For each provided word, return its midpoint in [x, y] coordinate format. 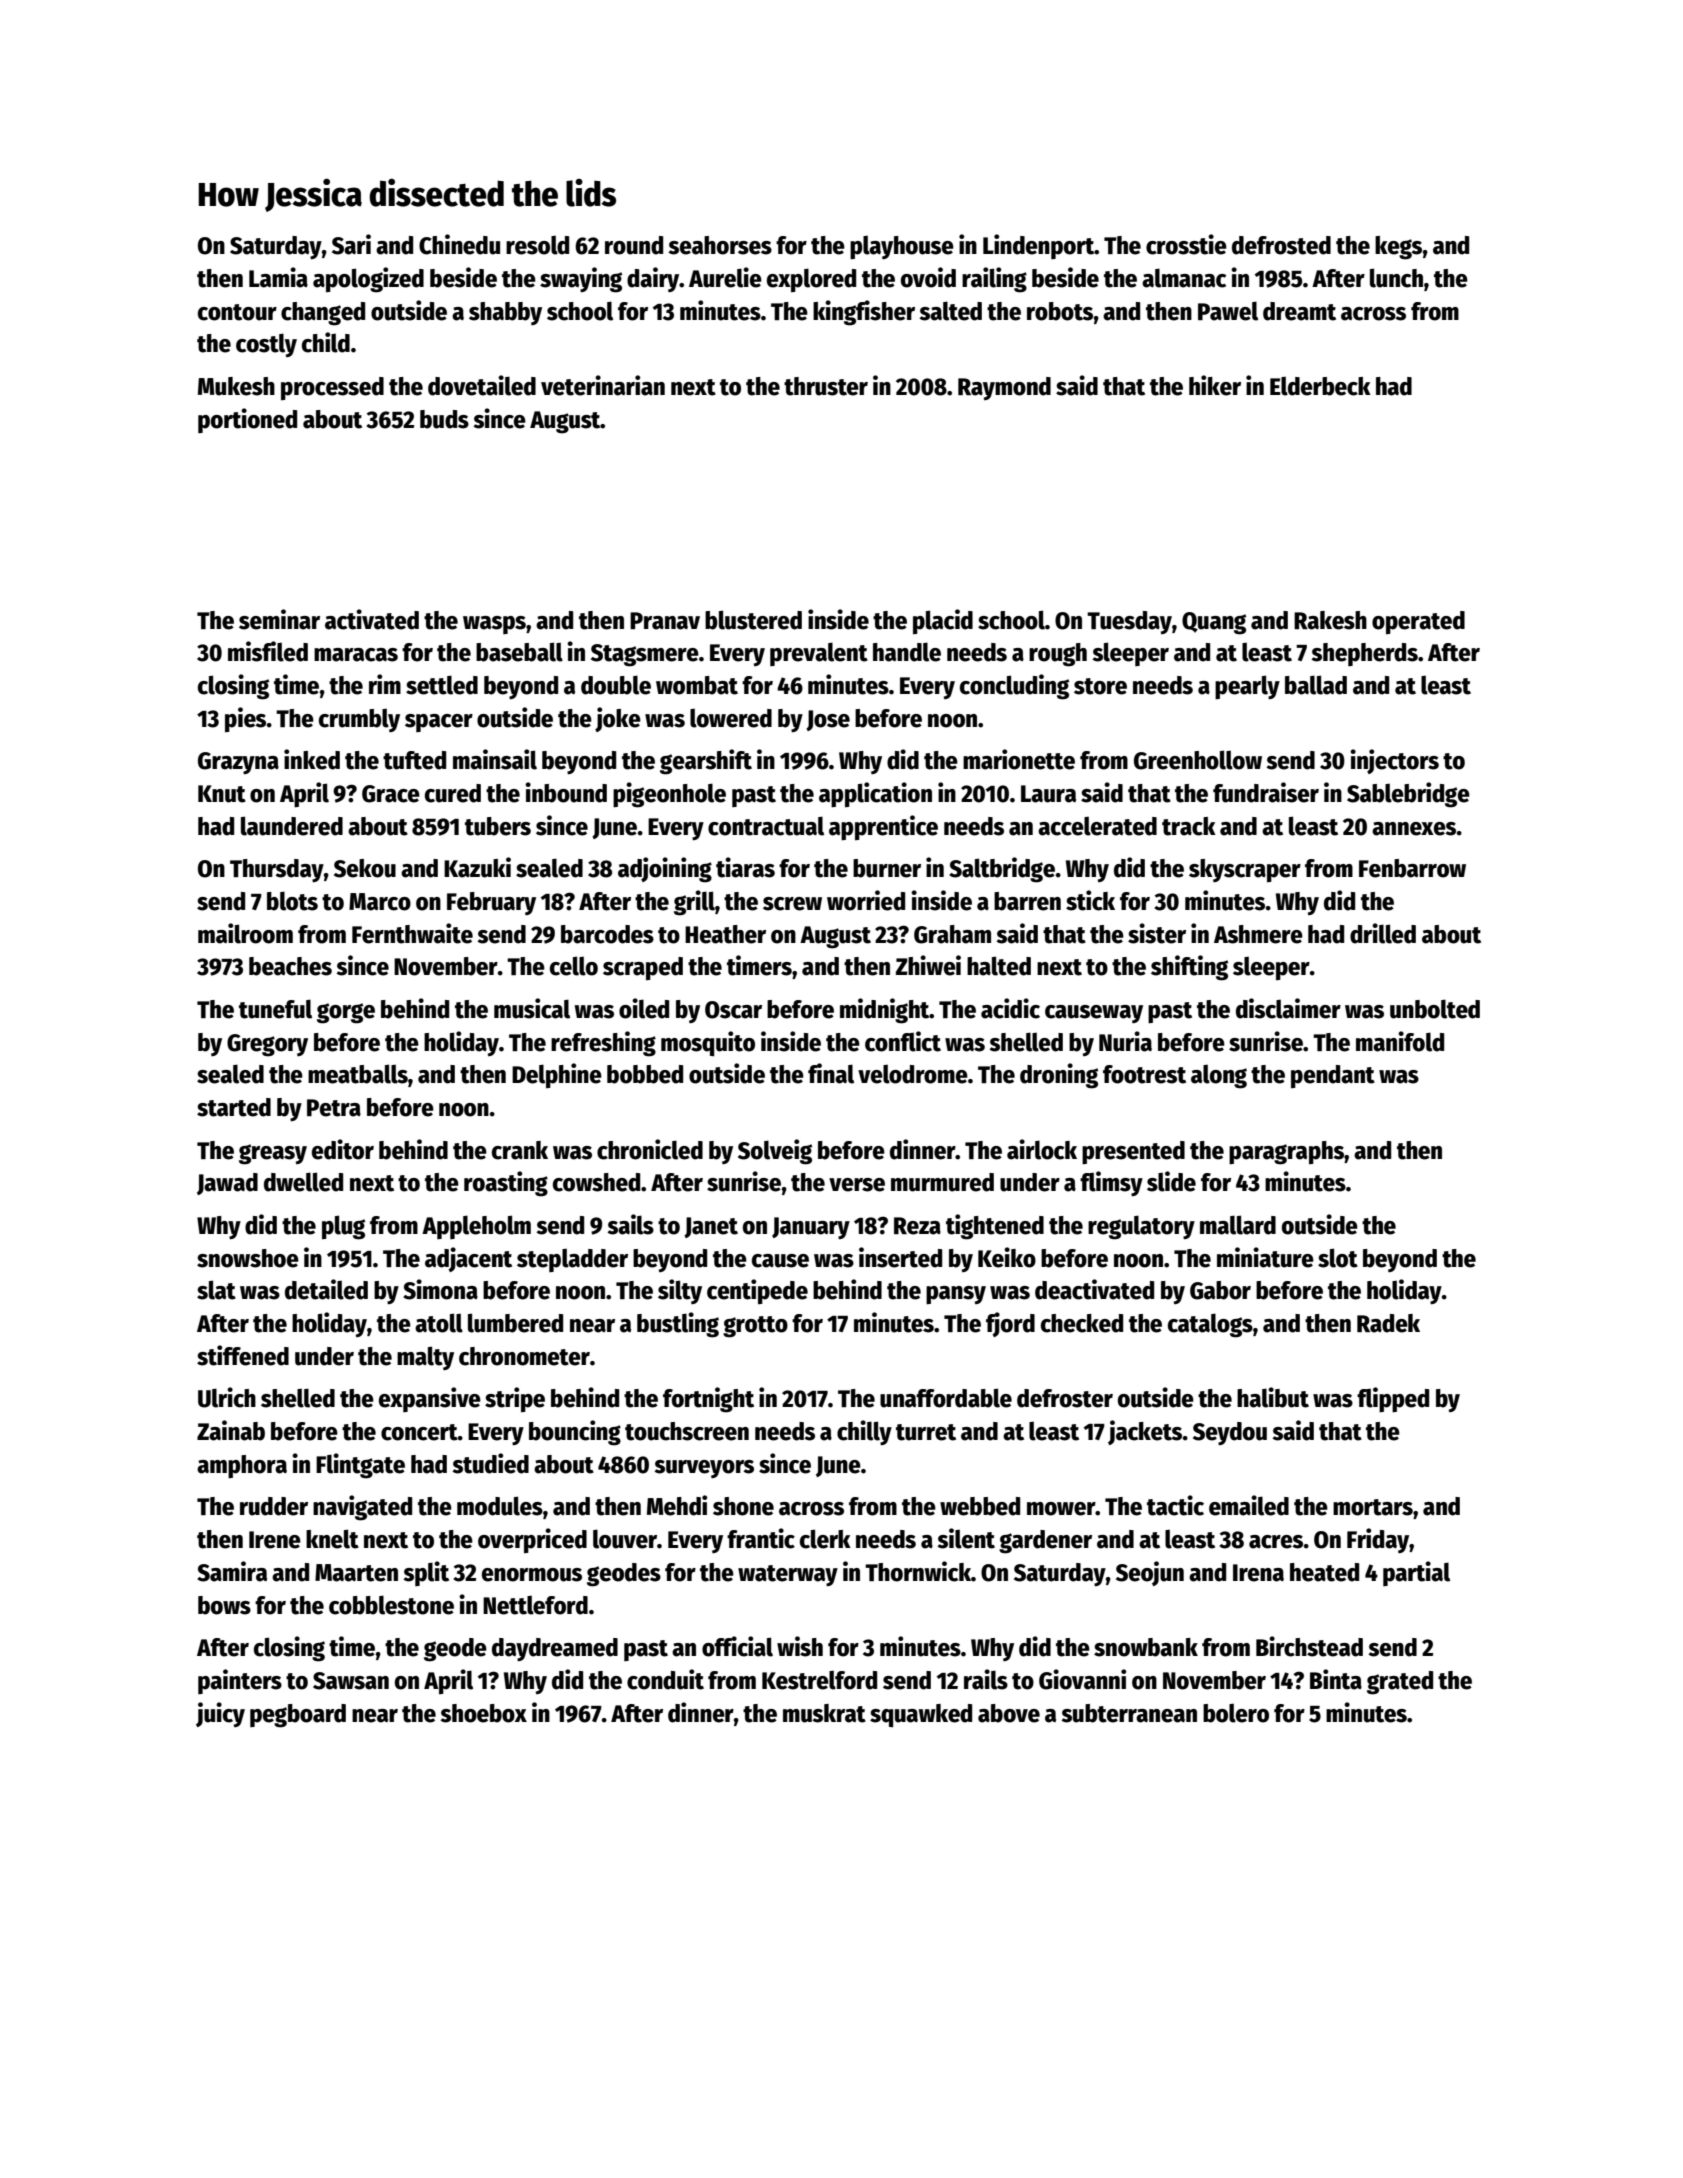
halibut [1273, 1397]
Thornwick [918, 1571]
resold [537, 245]
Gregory [267, 1045]
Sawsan [351, 1681]
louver [625, 1539]
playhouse [902, 248]
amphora [242, 1467]
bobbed [645, 1074]
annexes [1414, 829]
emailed [1249, 1505]
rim [385, 684]
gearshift [706, 762]
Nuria [1125, 1041]
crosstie [1186, 244]
